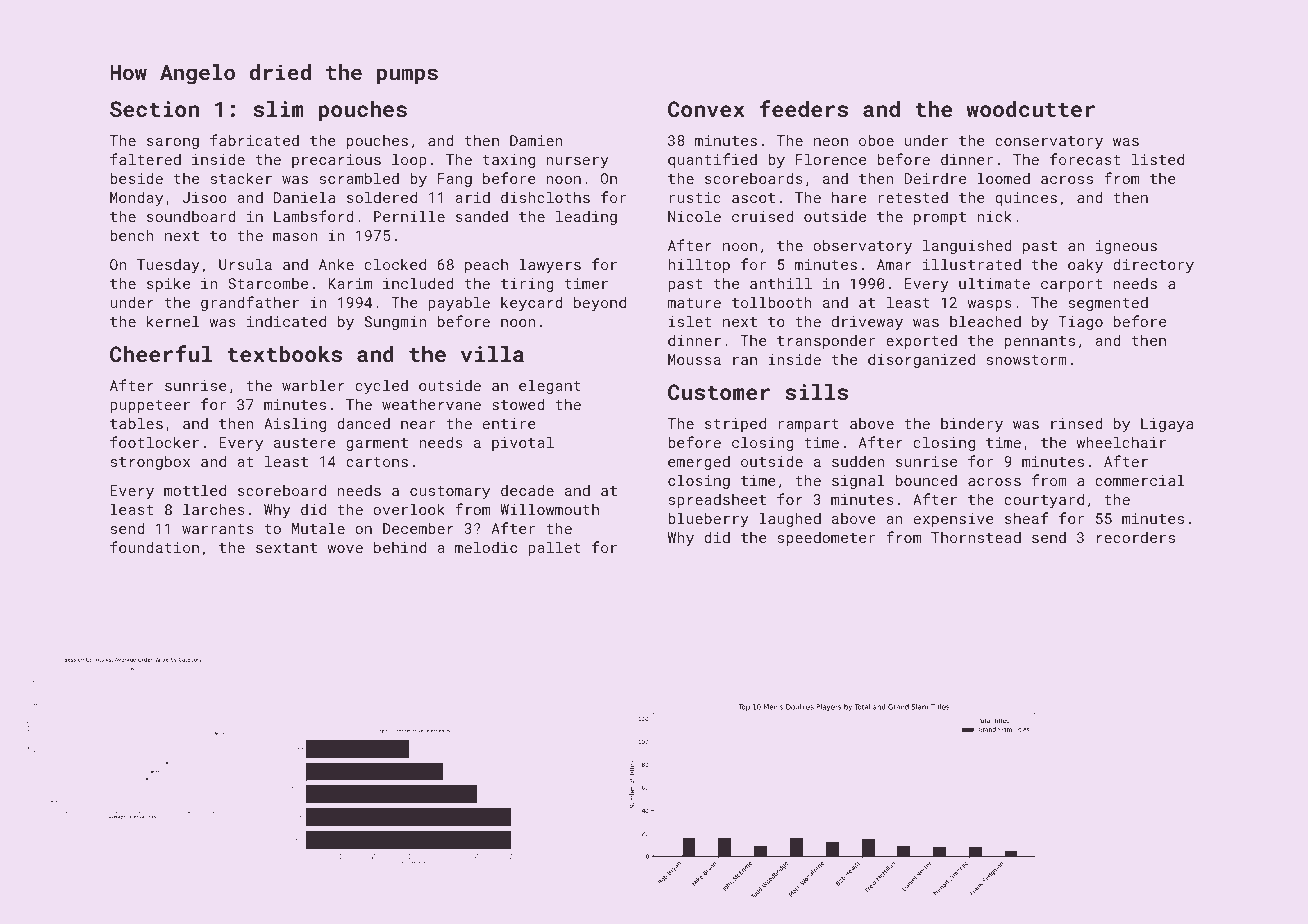  What do you see at coordinates (554, 548) in the screenshot?
I see `pallet` at bounding box center [554, 548].
